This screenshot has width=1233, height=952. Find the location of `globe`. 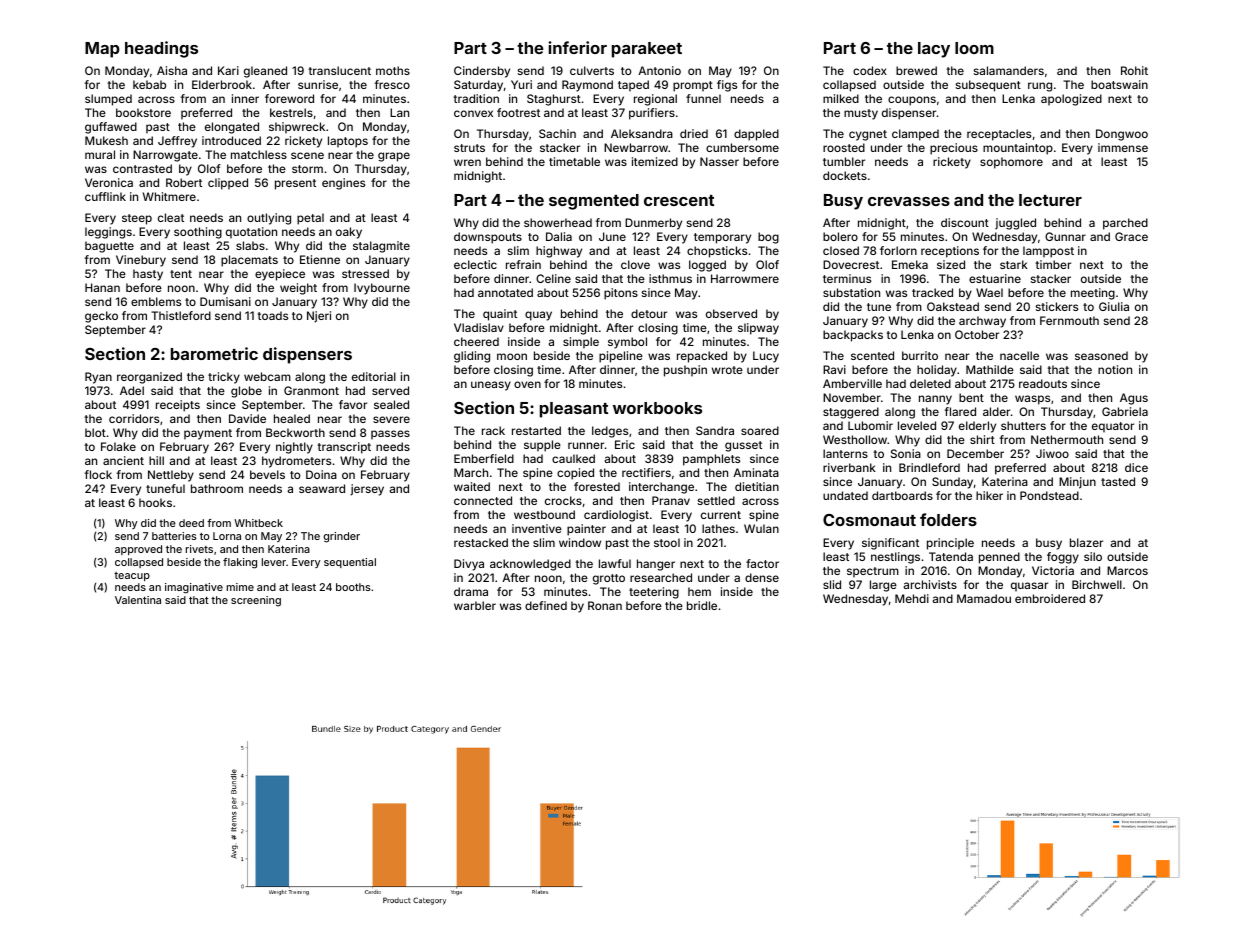

globe is located at coordinates (246, 392).
